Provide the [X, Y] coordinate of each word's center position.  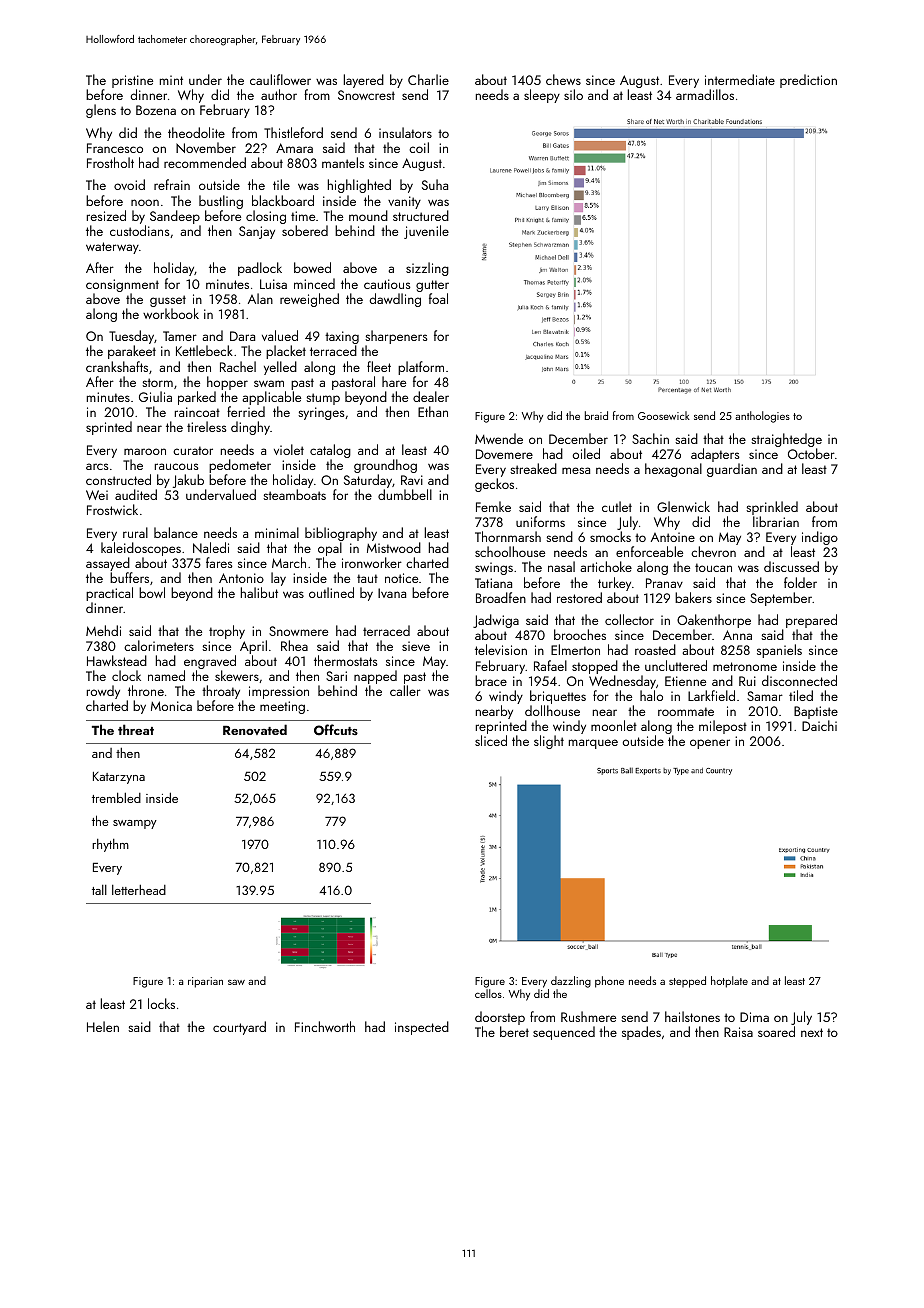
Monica [171, 706]
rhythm [110, 845]
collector [629, 619]
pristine [132, 81]
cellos [488, 993]
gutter [432, 286]
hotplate [729, 982]
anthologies [762, 417]
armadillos [705, 94]
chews [563, 79]
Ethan [433, 411]
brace [491, 680]
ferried [246, 411]
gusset [168, 301]
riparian [205, 982]
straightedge [786, 440]
